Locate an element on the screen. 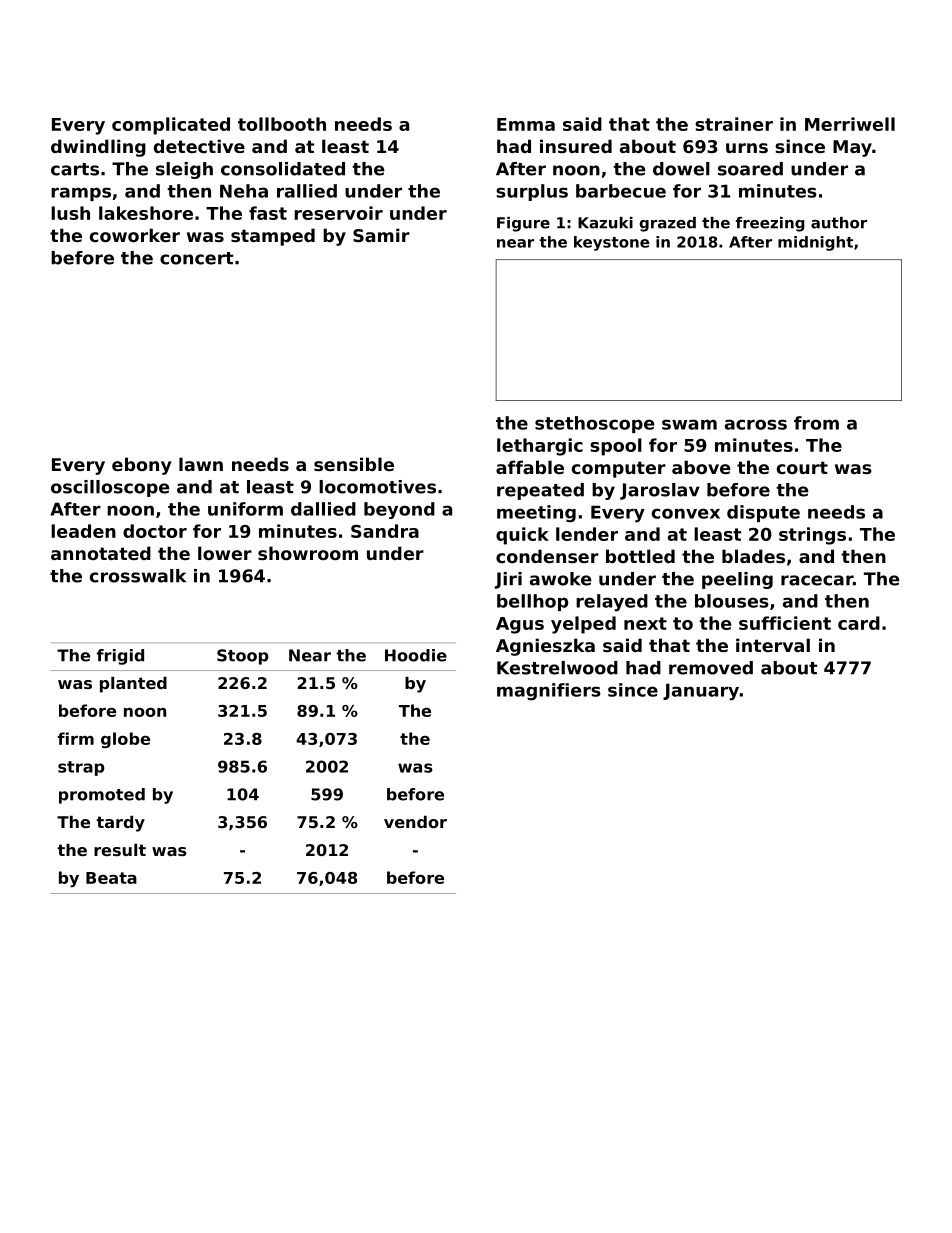  ebony is located at coordinates (142, 466).
